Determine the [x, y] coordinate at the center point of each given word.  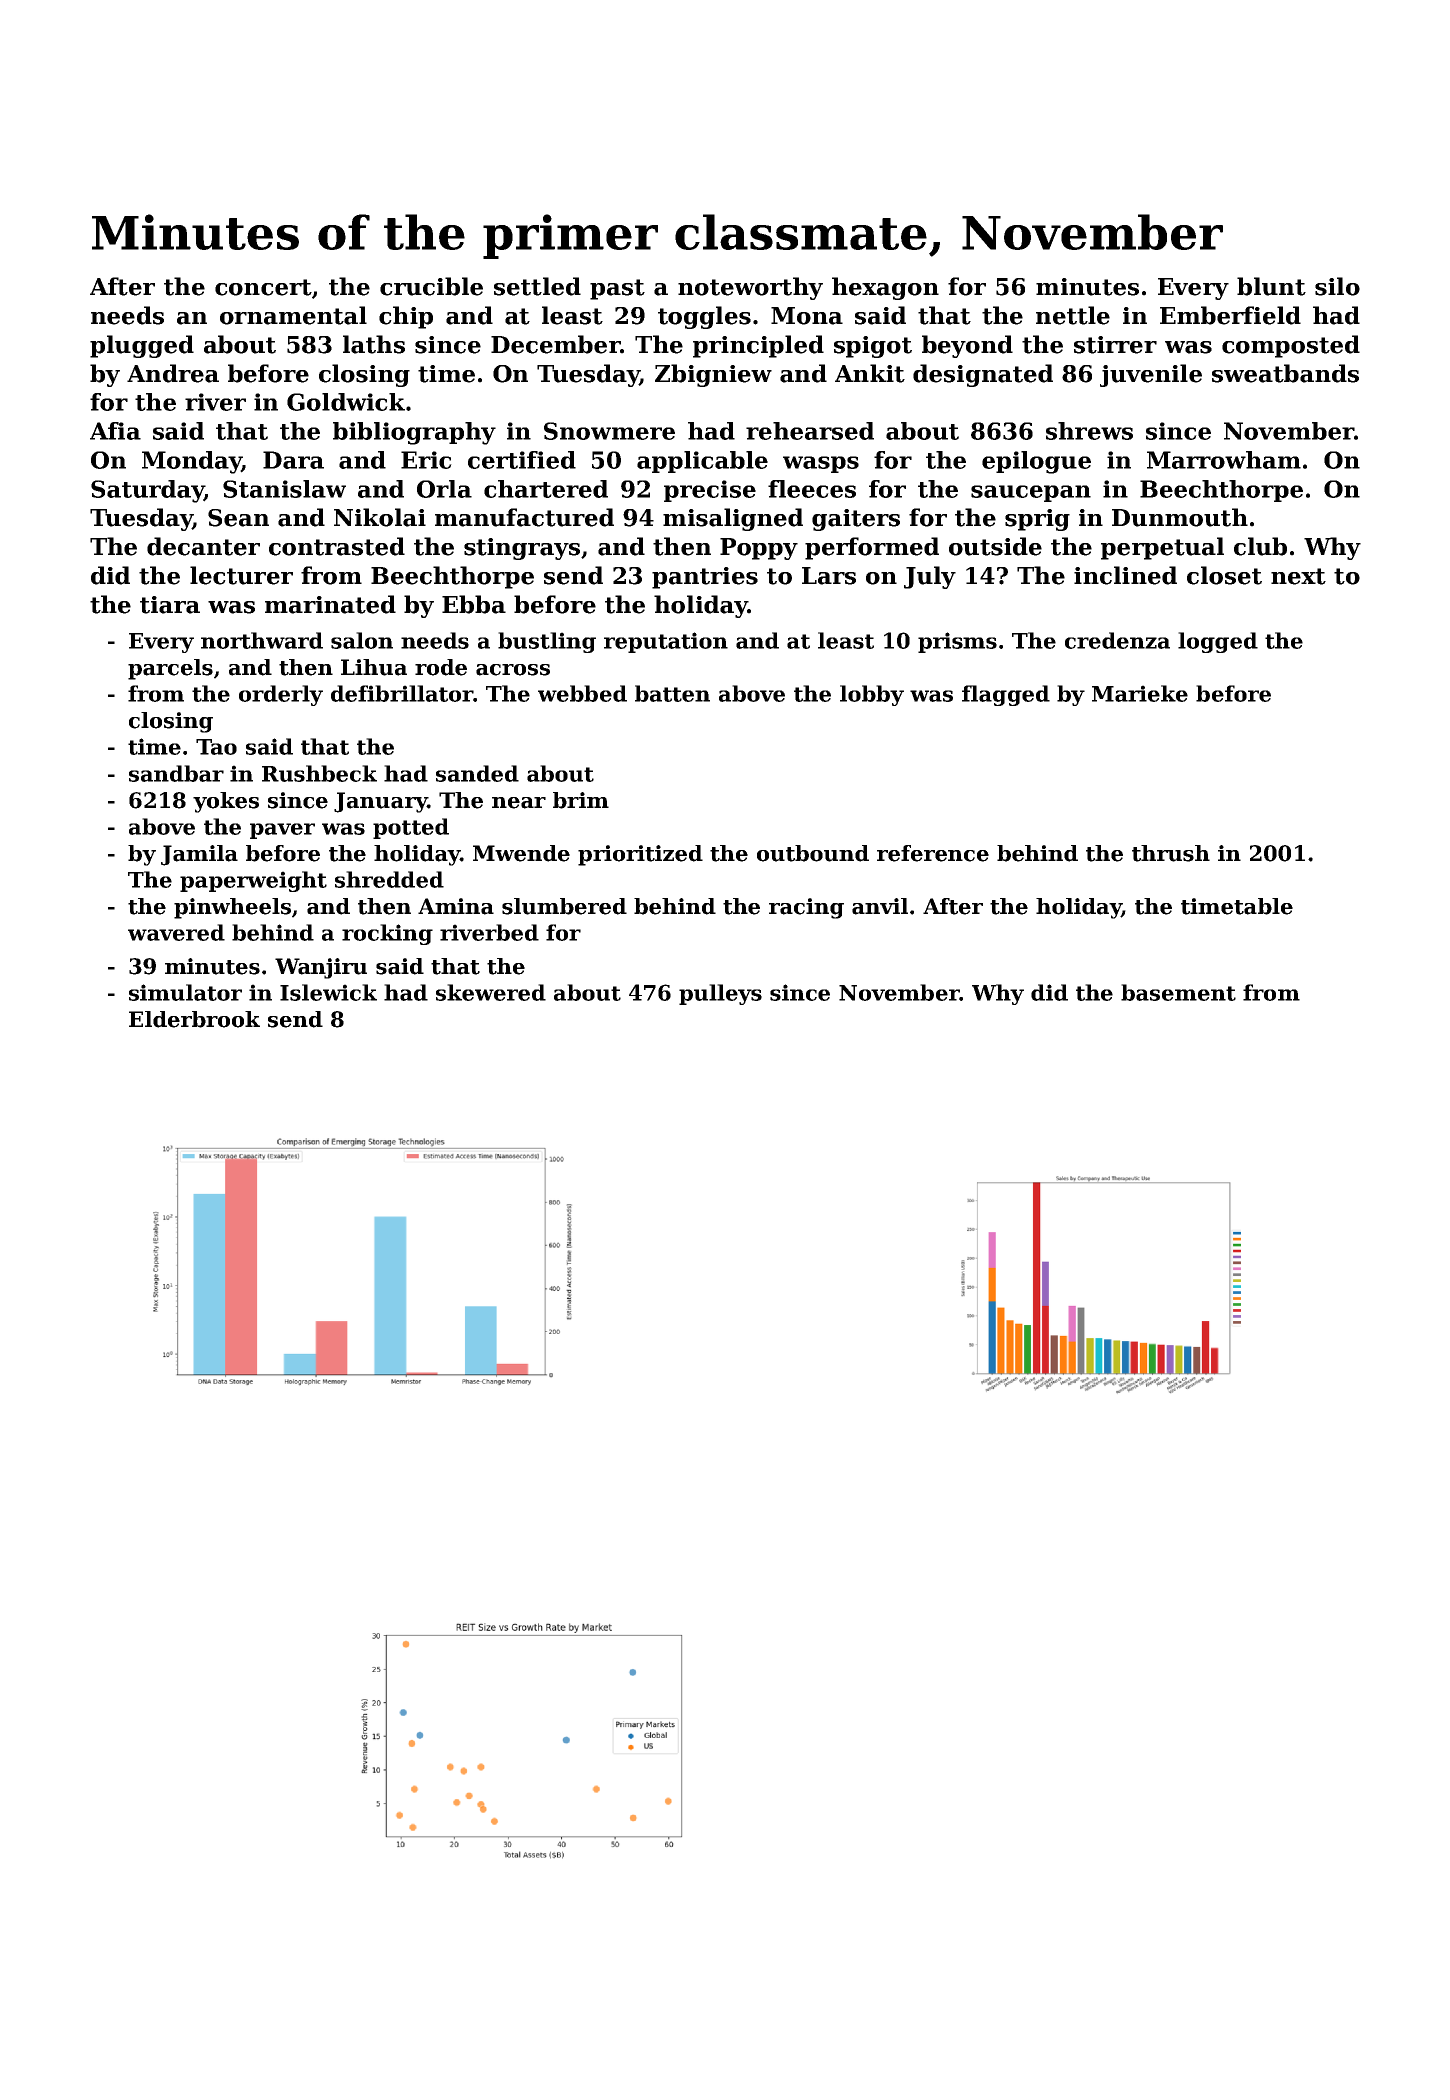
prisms [957, 642]
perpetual [1162, 548]
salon [362, 640]
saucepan [1031, 493]
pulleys [720, 994]
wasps [821, 464]
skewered [491, 992]
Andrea [173, 373]
